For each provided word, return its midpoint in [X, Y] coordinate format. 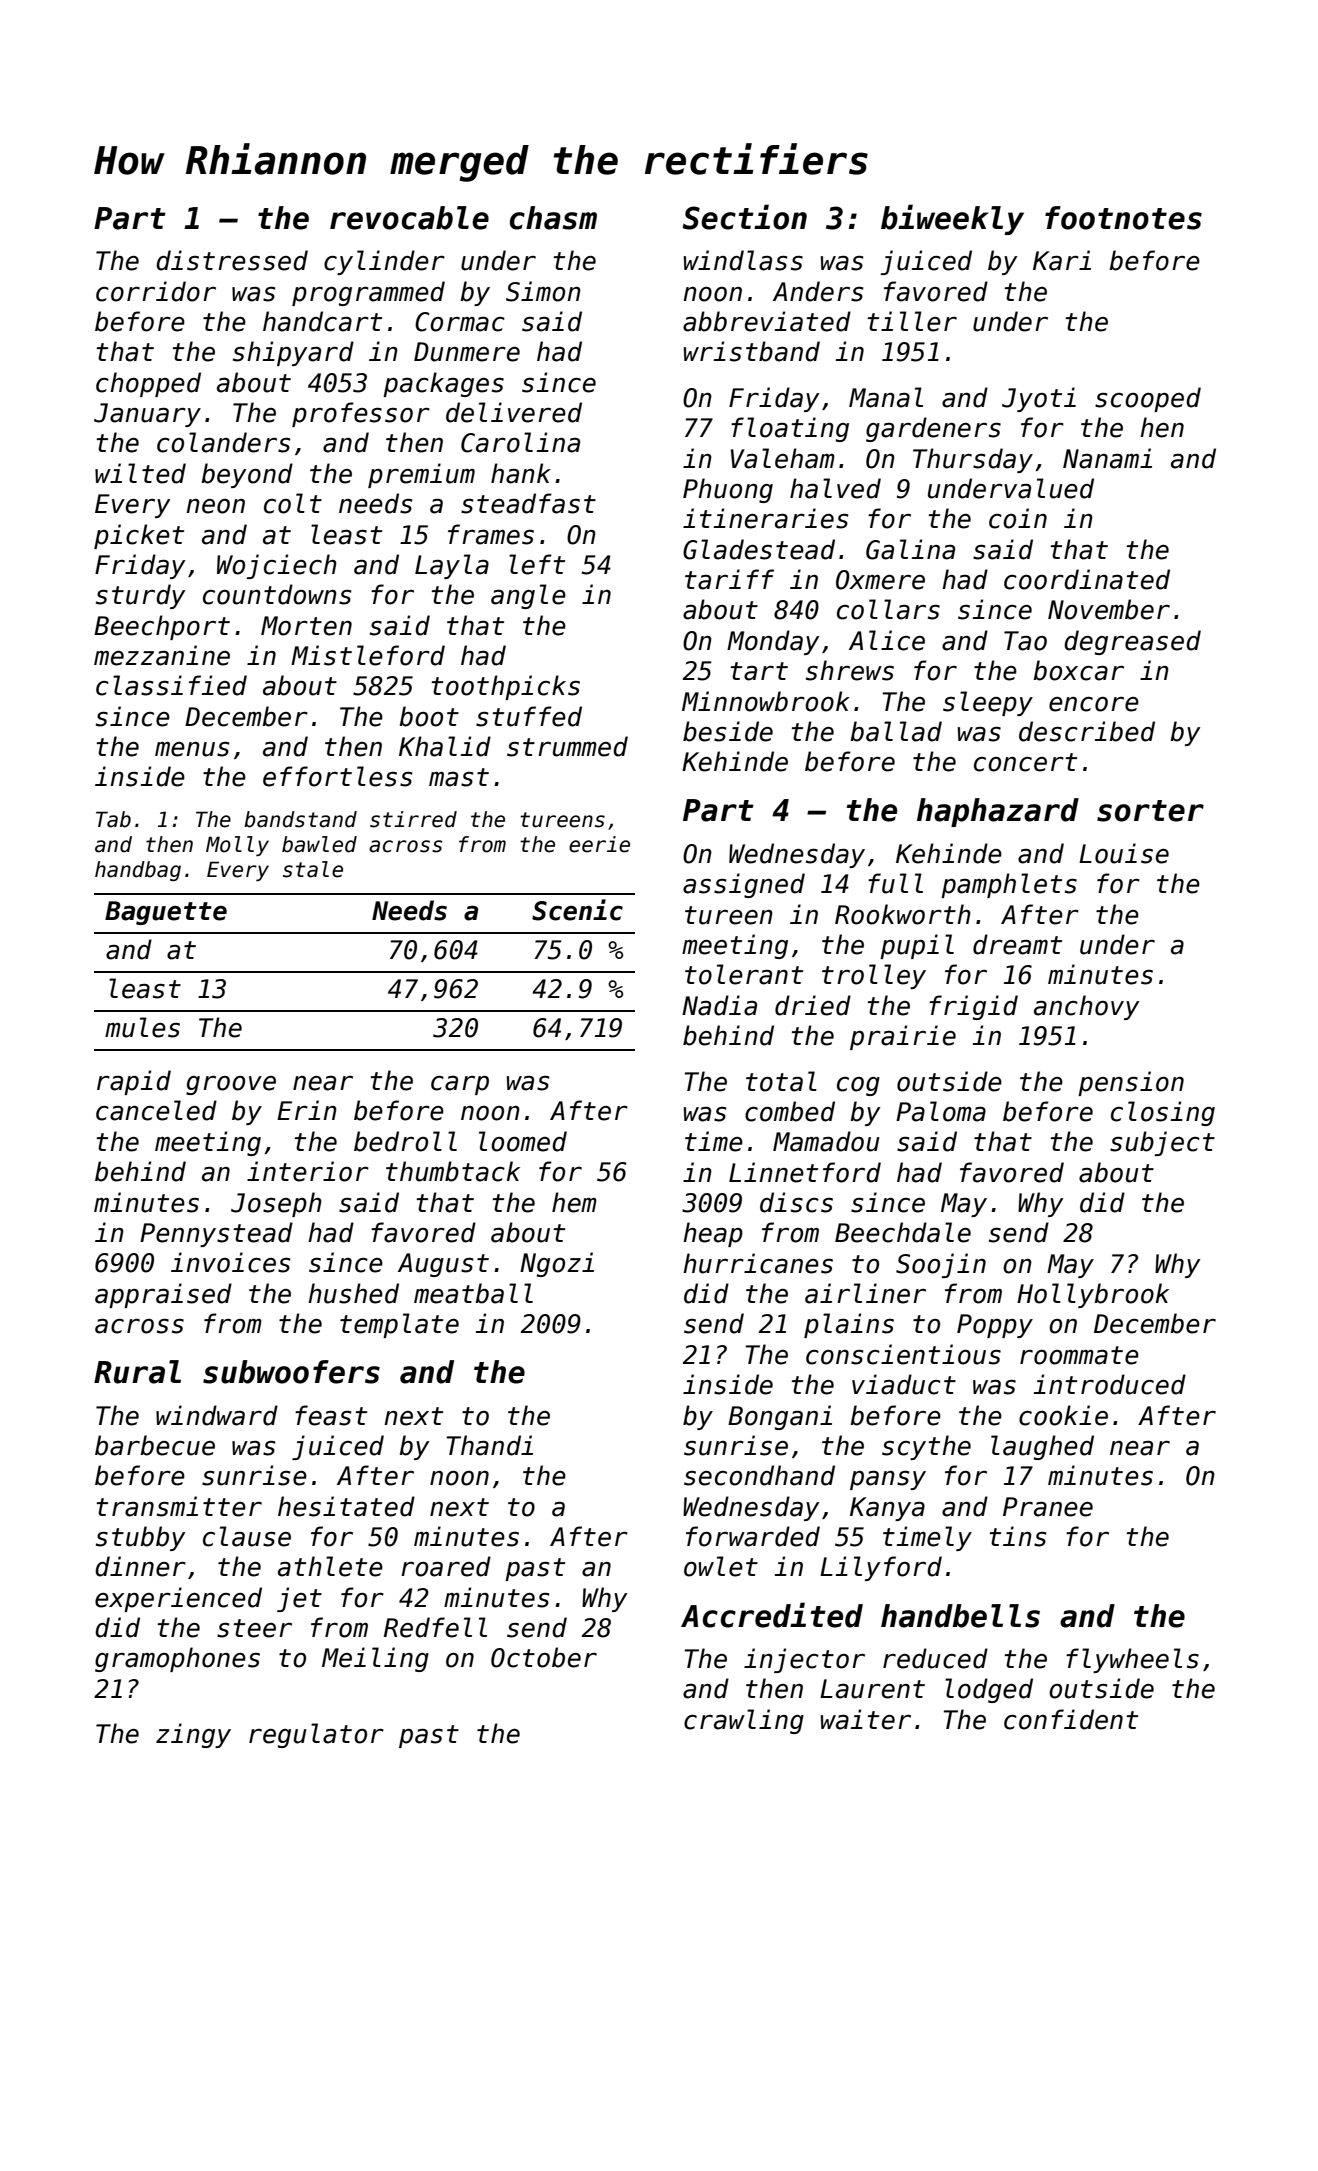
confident [1071, 1719]
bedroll [405, 1141]
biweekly [952, 219]
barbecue [155, 1445]
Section [744, 217]
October [544, 1657]
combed [790, 1111]
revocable [409, 218]
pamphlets [1009, 885]
